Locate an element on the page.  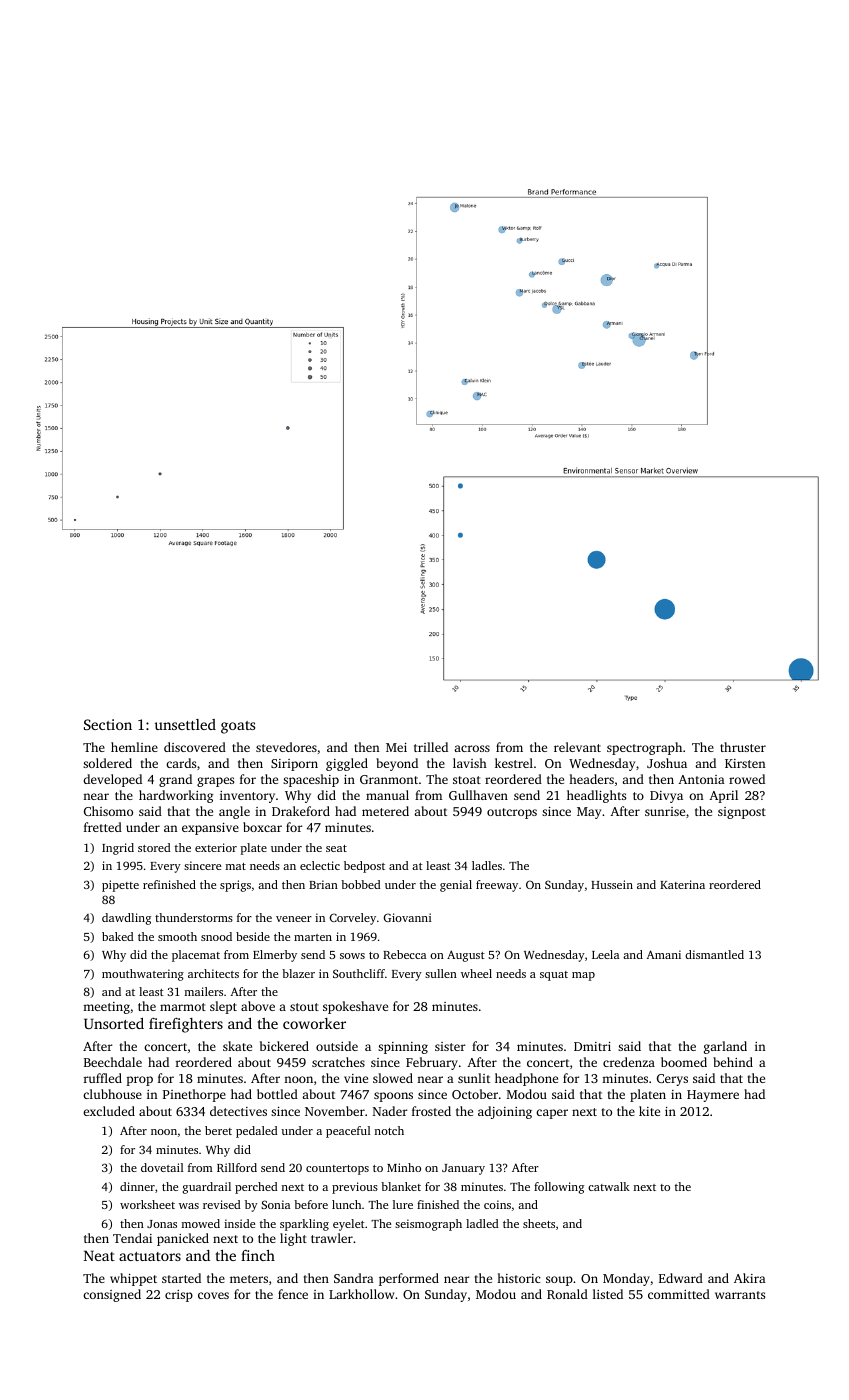
sunlit is located at coordinates (474, 1078).
